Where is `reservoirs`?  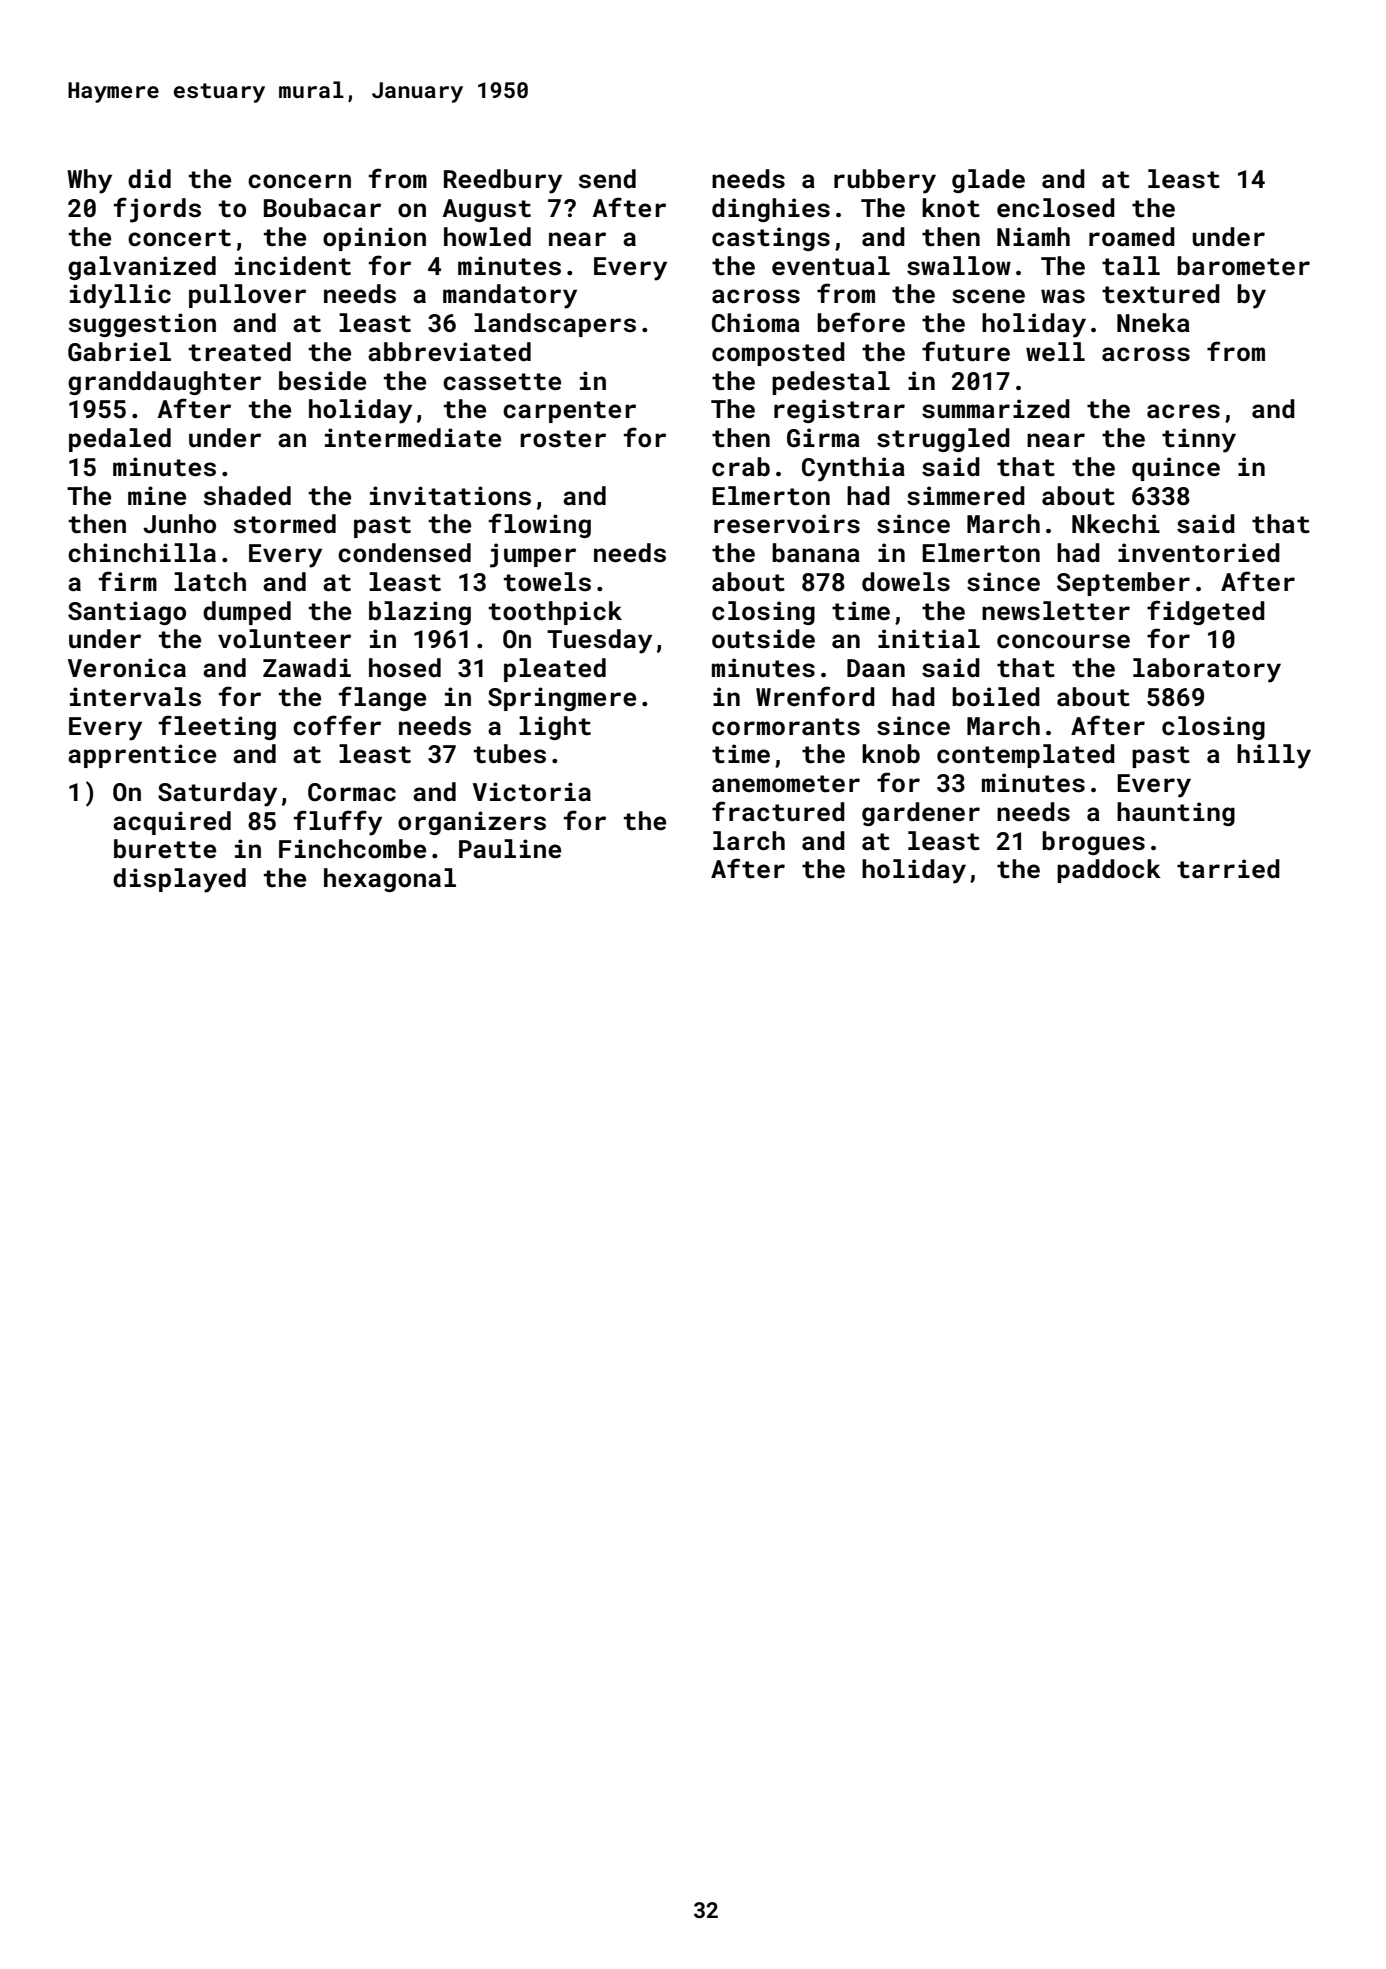
reservoirs is located at coordinates (787, 524).
